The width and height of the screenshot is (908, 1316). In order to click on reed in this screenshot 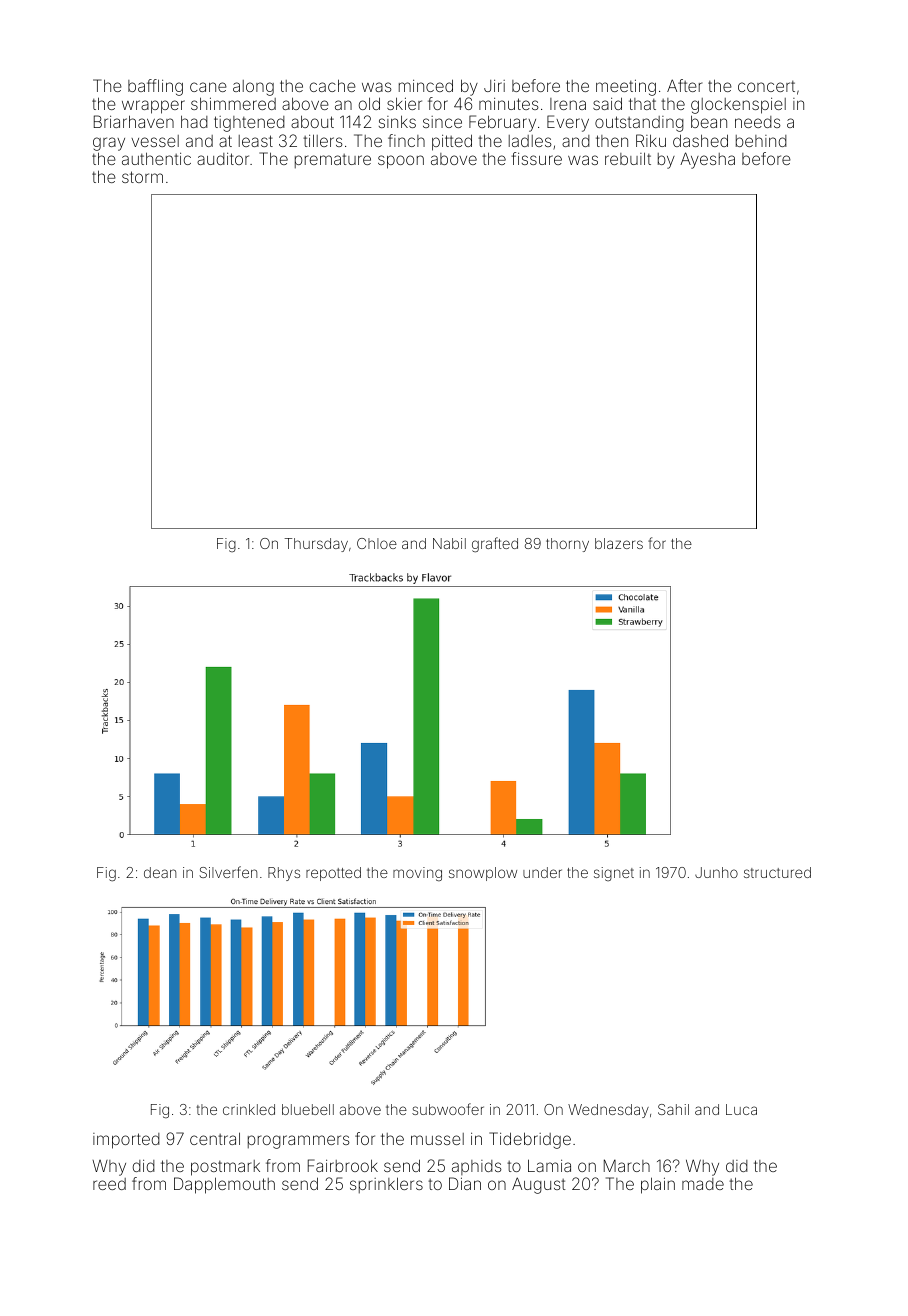, I will do `click(109, 1184)`.
